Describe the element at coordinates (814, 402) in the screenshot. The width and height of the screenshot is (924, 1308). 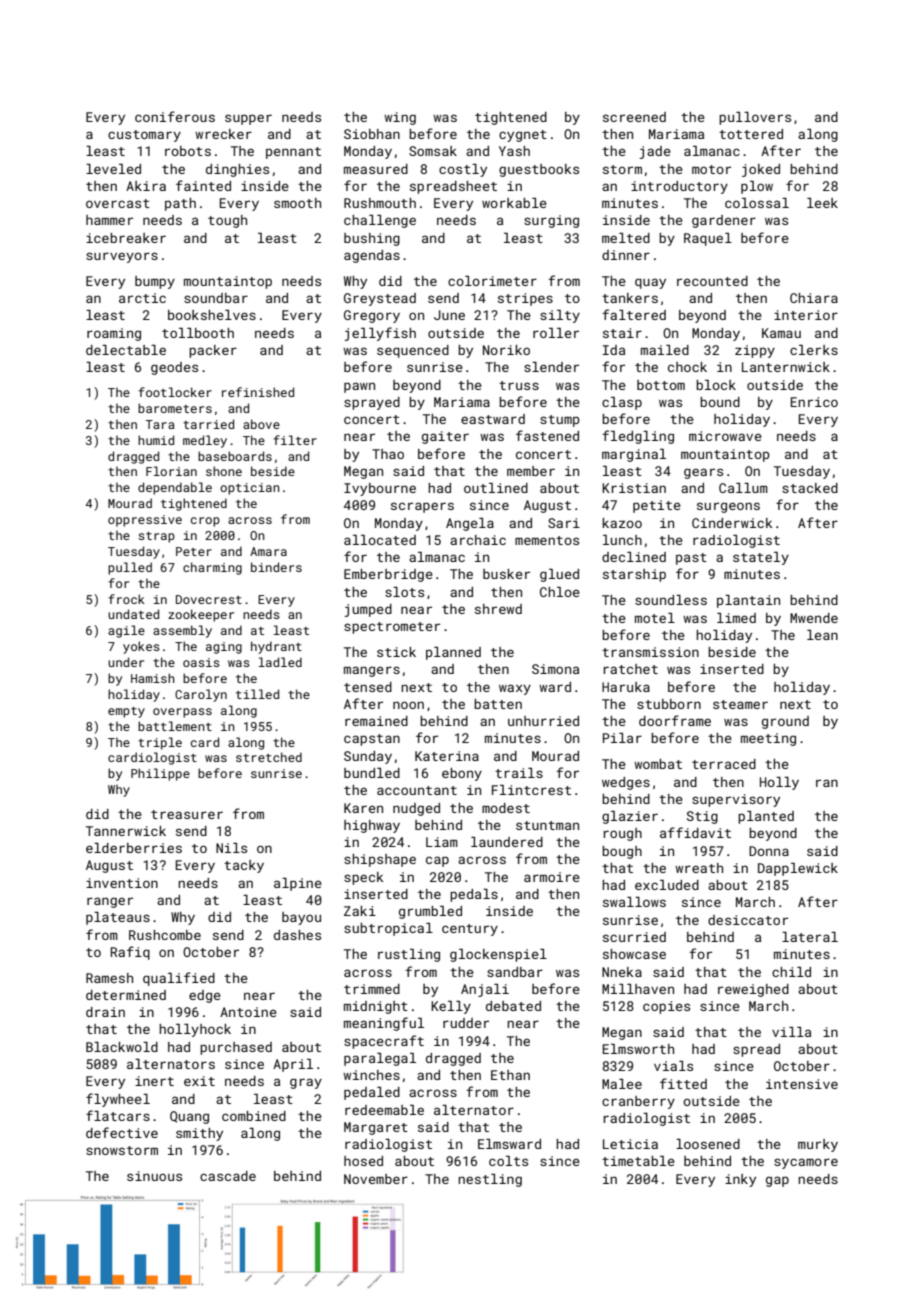
I see `Enrico` at that location.
